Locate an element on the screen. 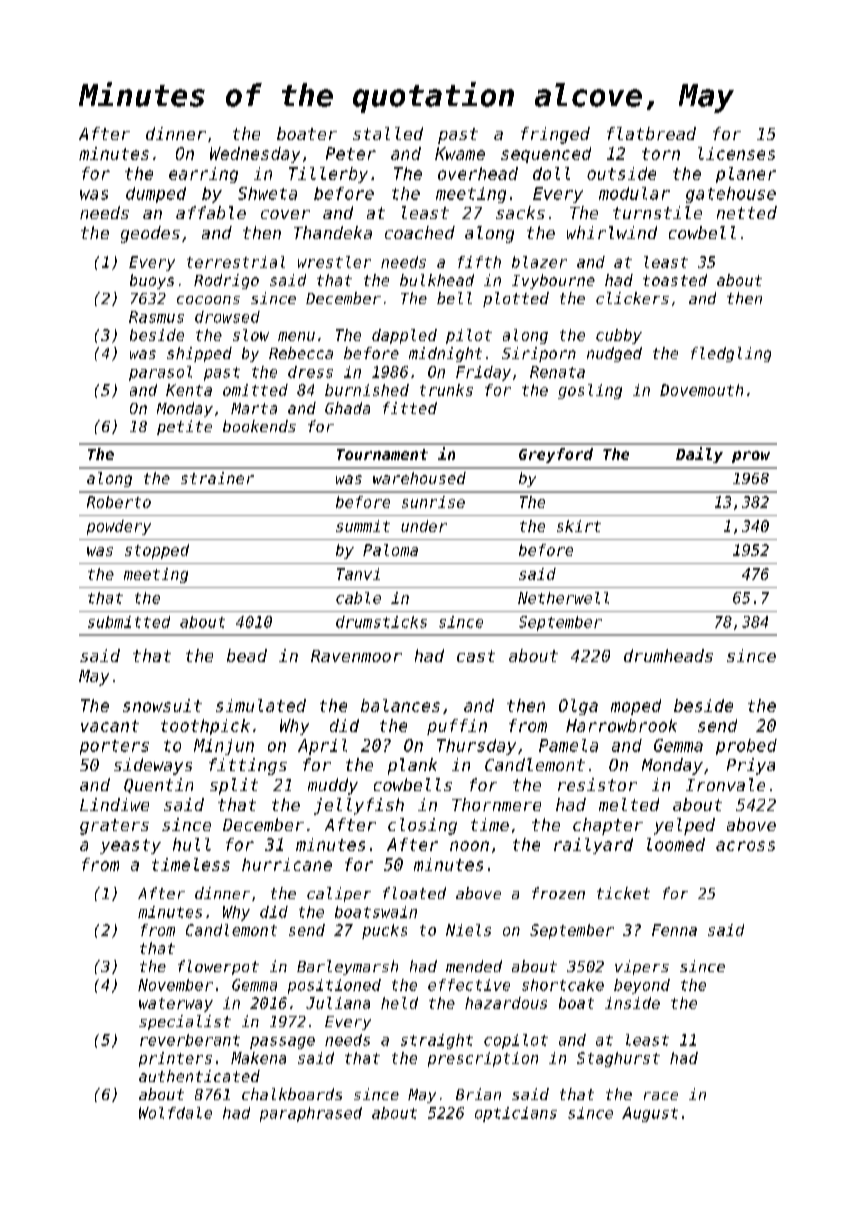 This screenshot has height=1215, width=856. fledgling is located at coordinates (731, 354).
